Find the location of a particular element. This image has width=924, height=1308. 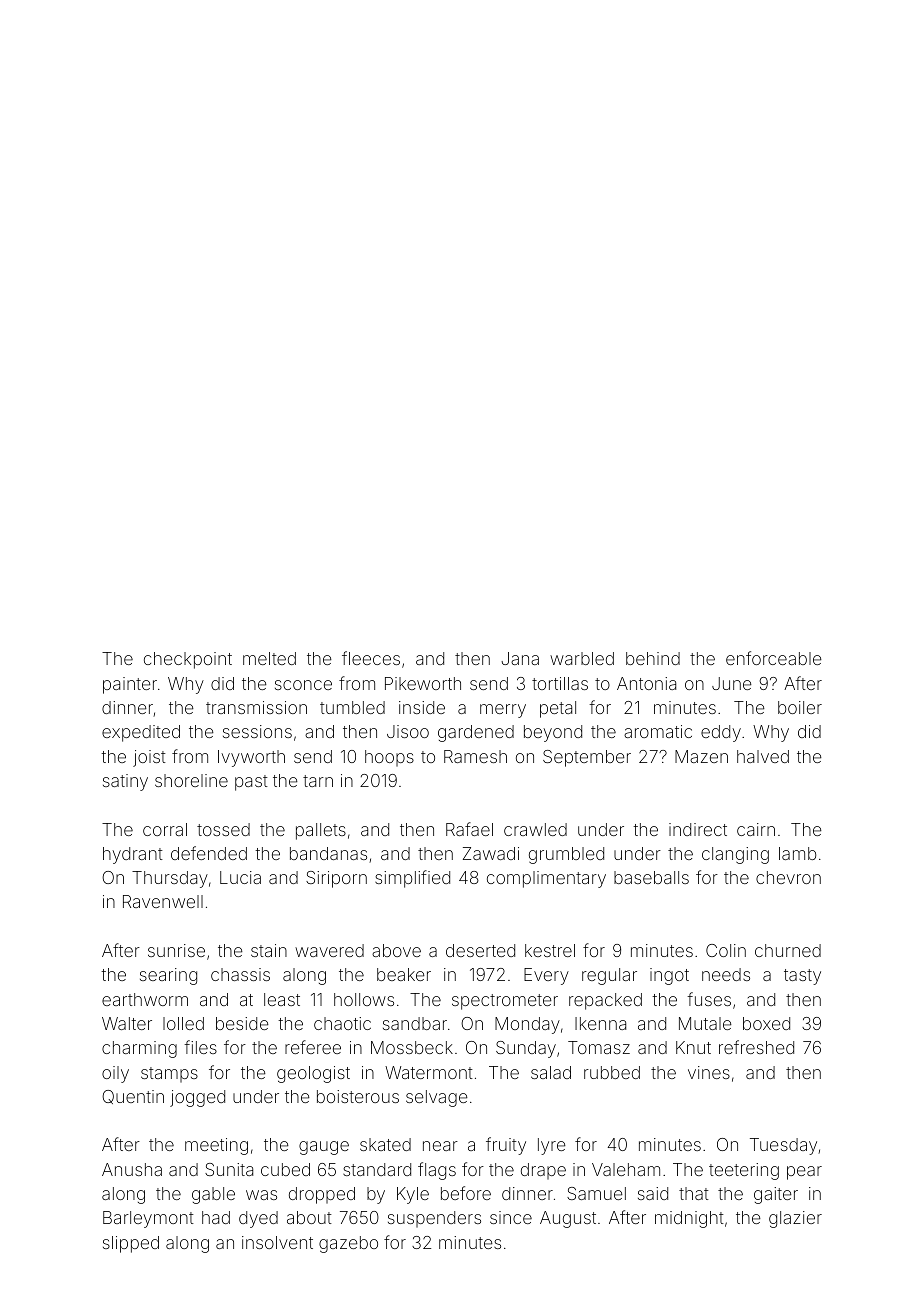

Quentin is located at coordinates (133, 1097).
